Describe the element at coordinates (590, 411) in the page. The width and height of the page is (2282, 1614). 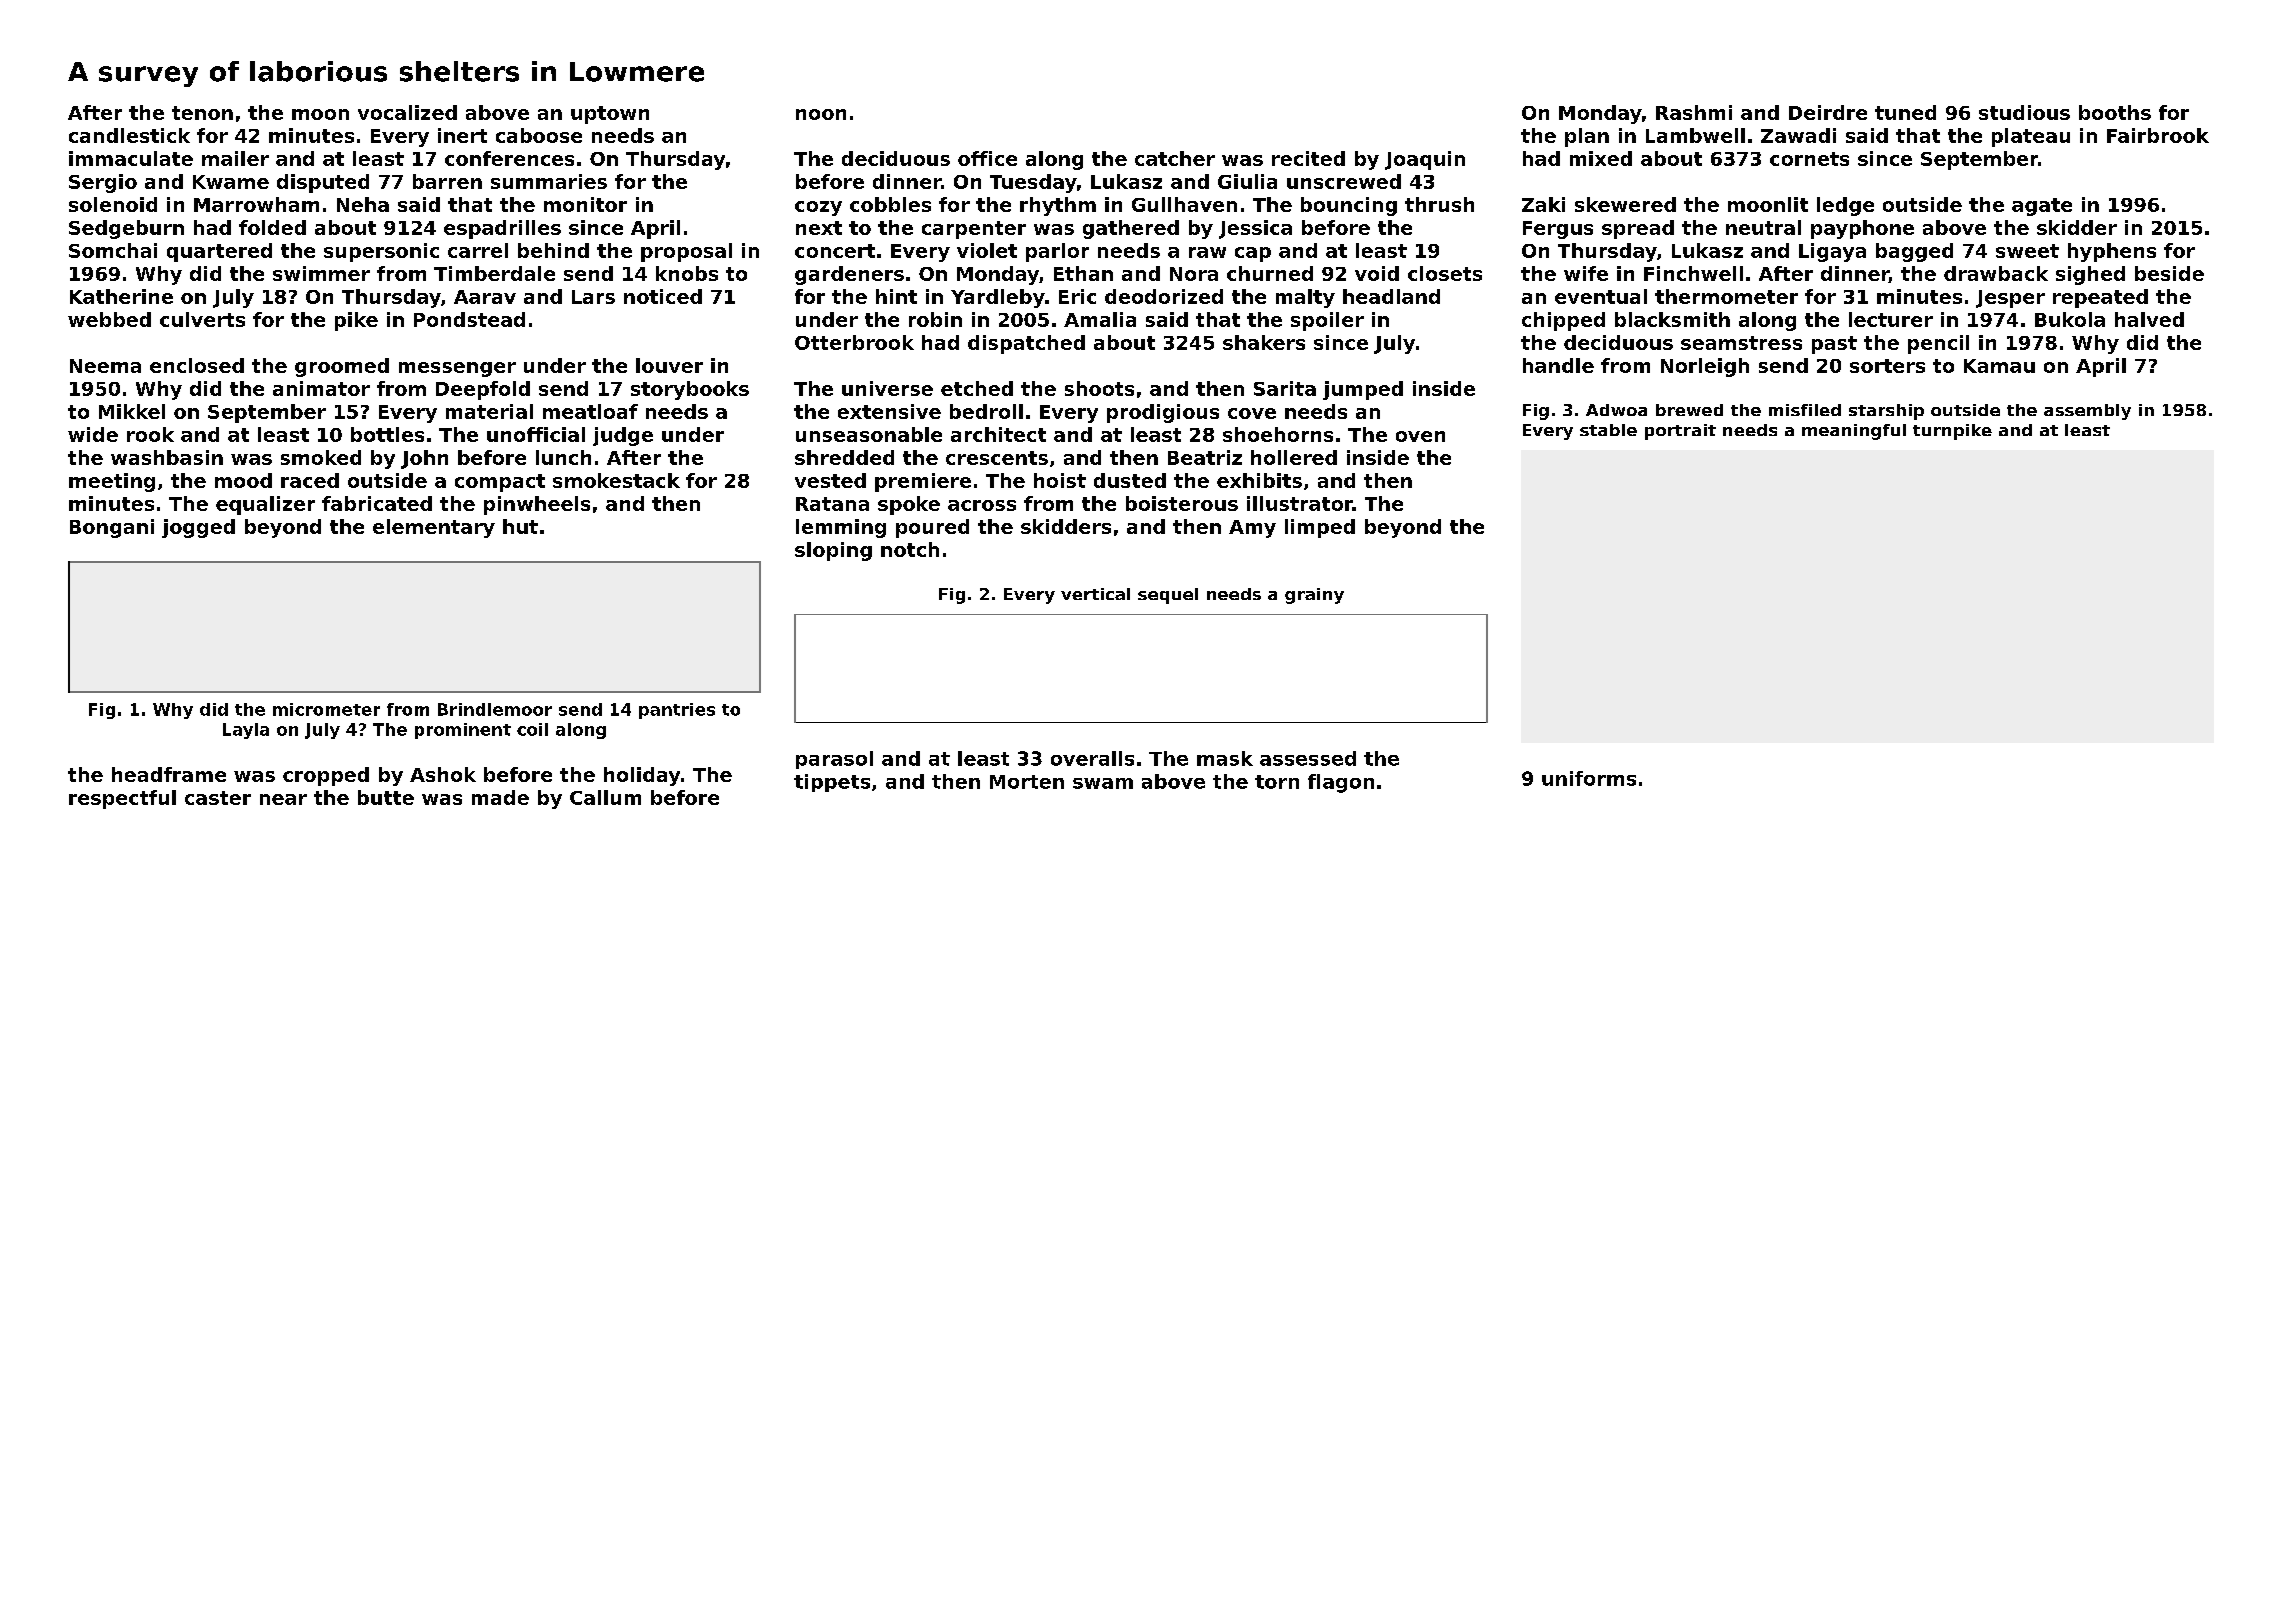
I see `meatloaf` at that location.
